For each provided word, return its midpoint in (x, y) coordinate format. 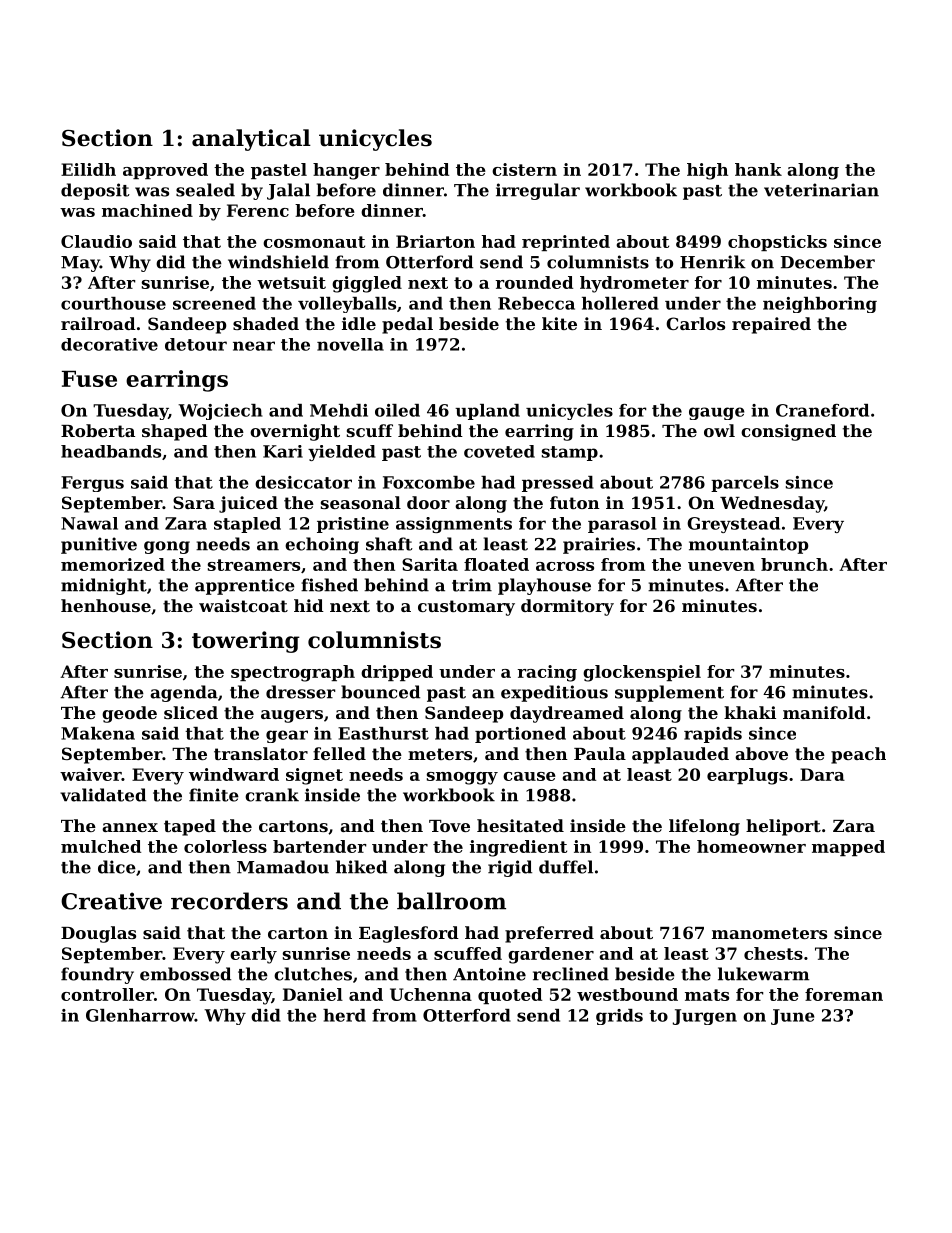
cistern (524, 169)
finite (214, 795)
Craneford (822, 410)
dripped (397, 673)
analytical (251, 140)
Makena (98, 733)
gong (167, 547)
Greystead (733, 525)
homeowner (751, 846)
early (253, 955)
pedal (407, 325)
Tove (449, 826)
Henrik (713, 262)
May (80, 264)
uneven (721, 566)
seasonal (361, 502)
